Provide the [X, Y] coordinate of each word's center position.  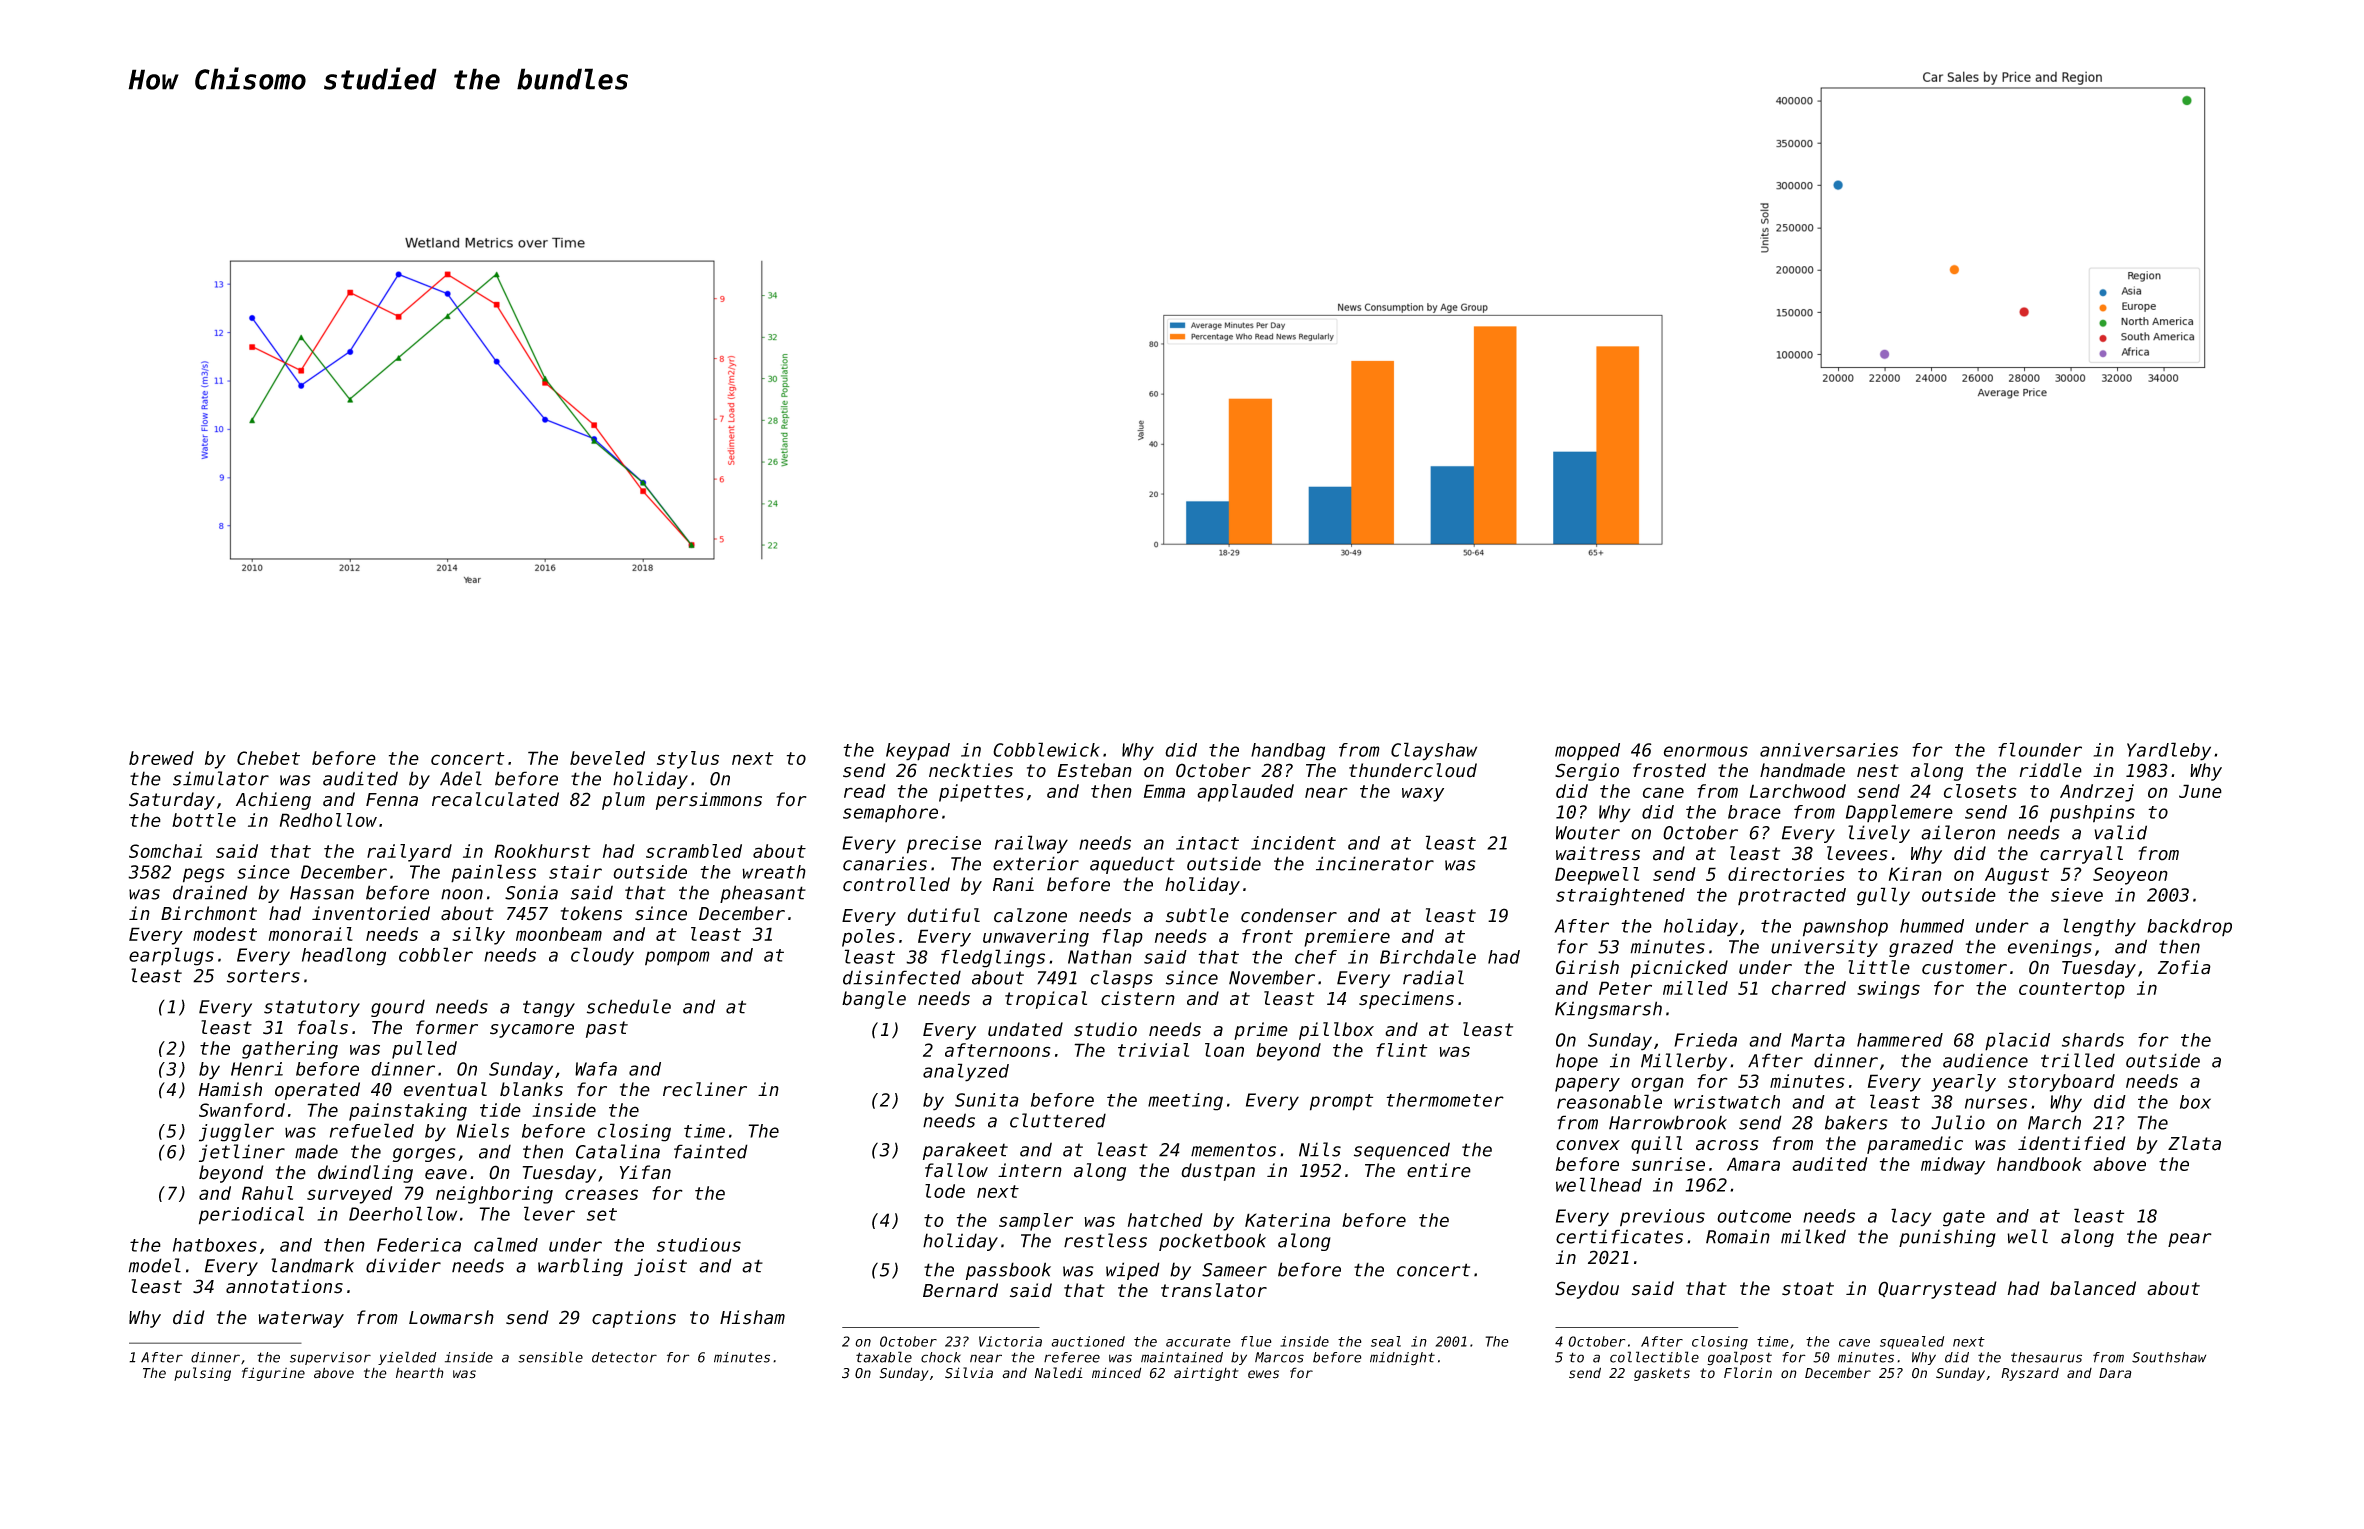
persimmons [709, 801]
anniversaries [1829, 750]
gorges [424, 1155]
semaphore [890, 813]
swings [1888, 990]
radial [1433, 977]
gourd [398, 1008]
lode [945, 1191]
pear [2190, 1240]
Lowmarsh [451, 1317]
